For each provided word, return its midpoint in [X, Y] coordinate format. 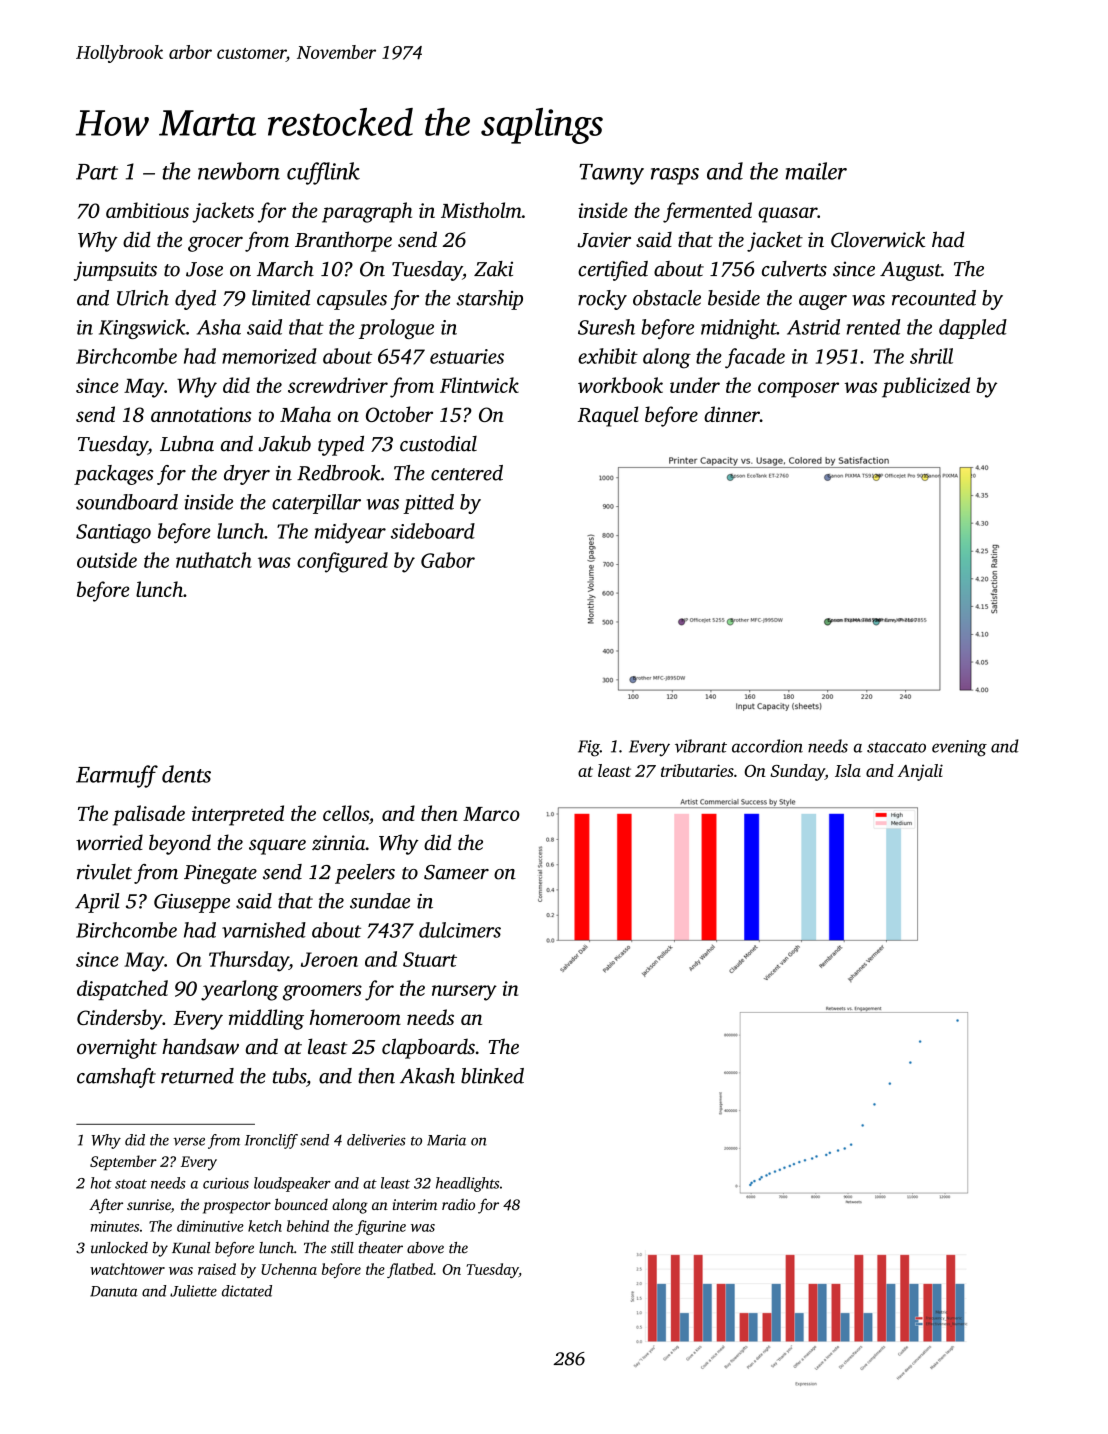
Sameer [456, 872]
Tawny [611, 174]
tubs [289, 1076]
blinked [492, 1076]
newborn [239, 171]
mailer [816, 171]
